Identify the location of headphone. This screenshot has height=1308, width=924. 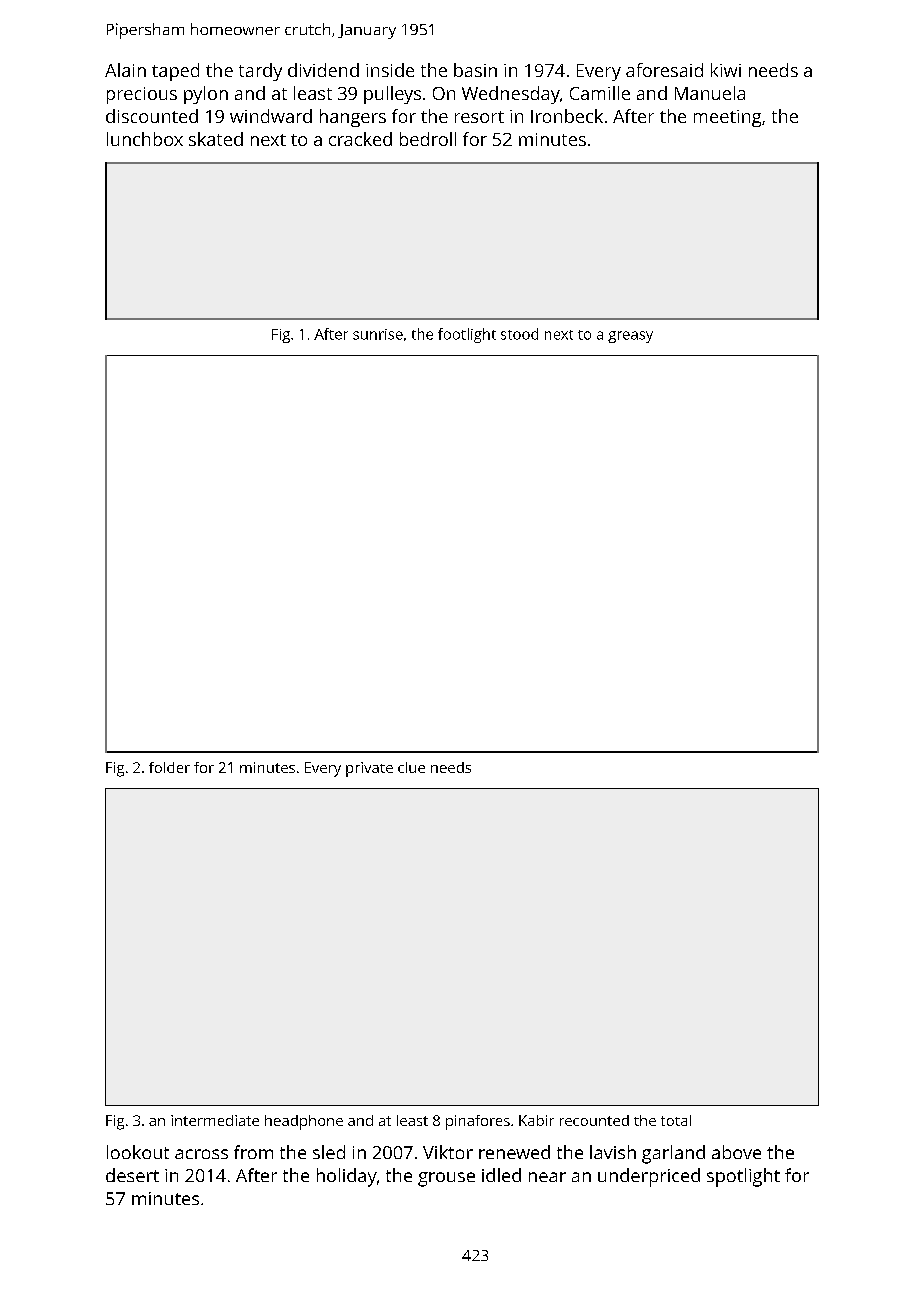
(304, 1122).
